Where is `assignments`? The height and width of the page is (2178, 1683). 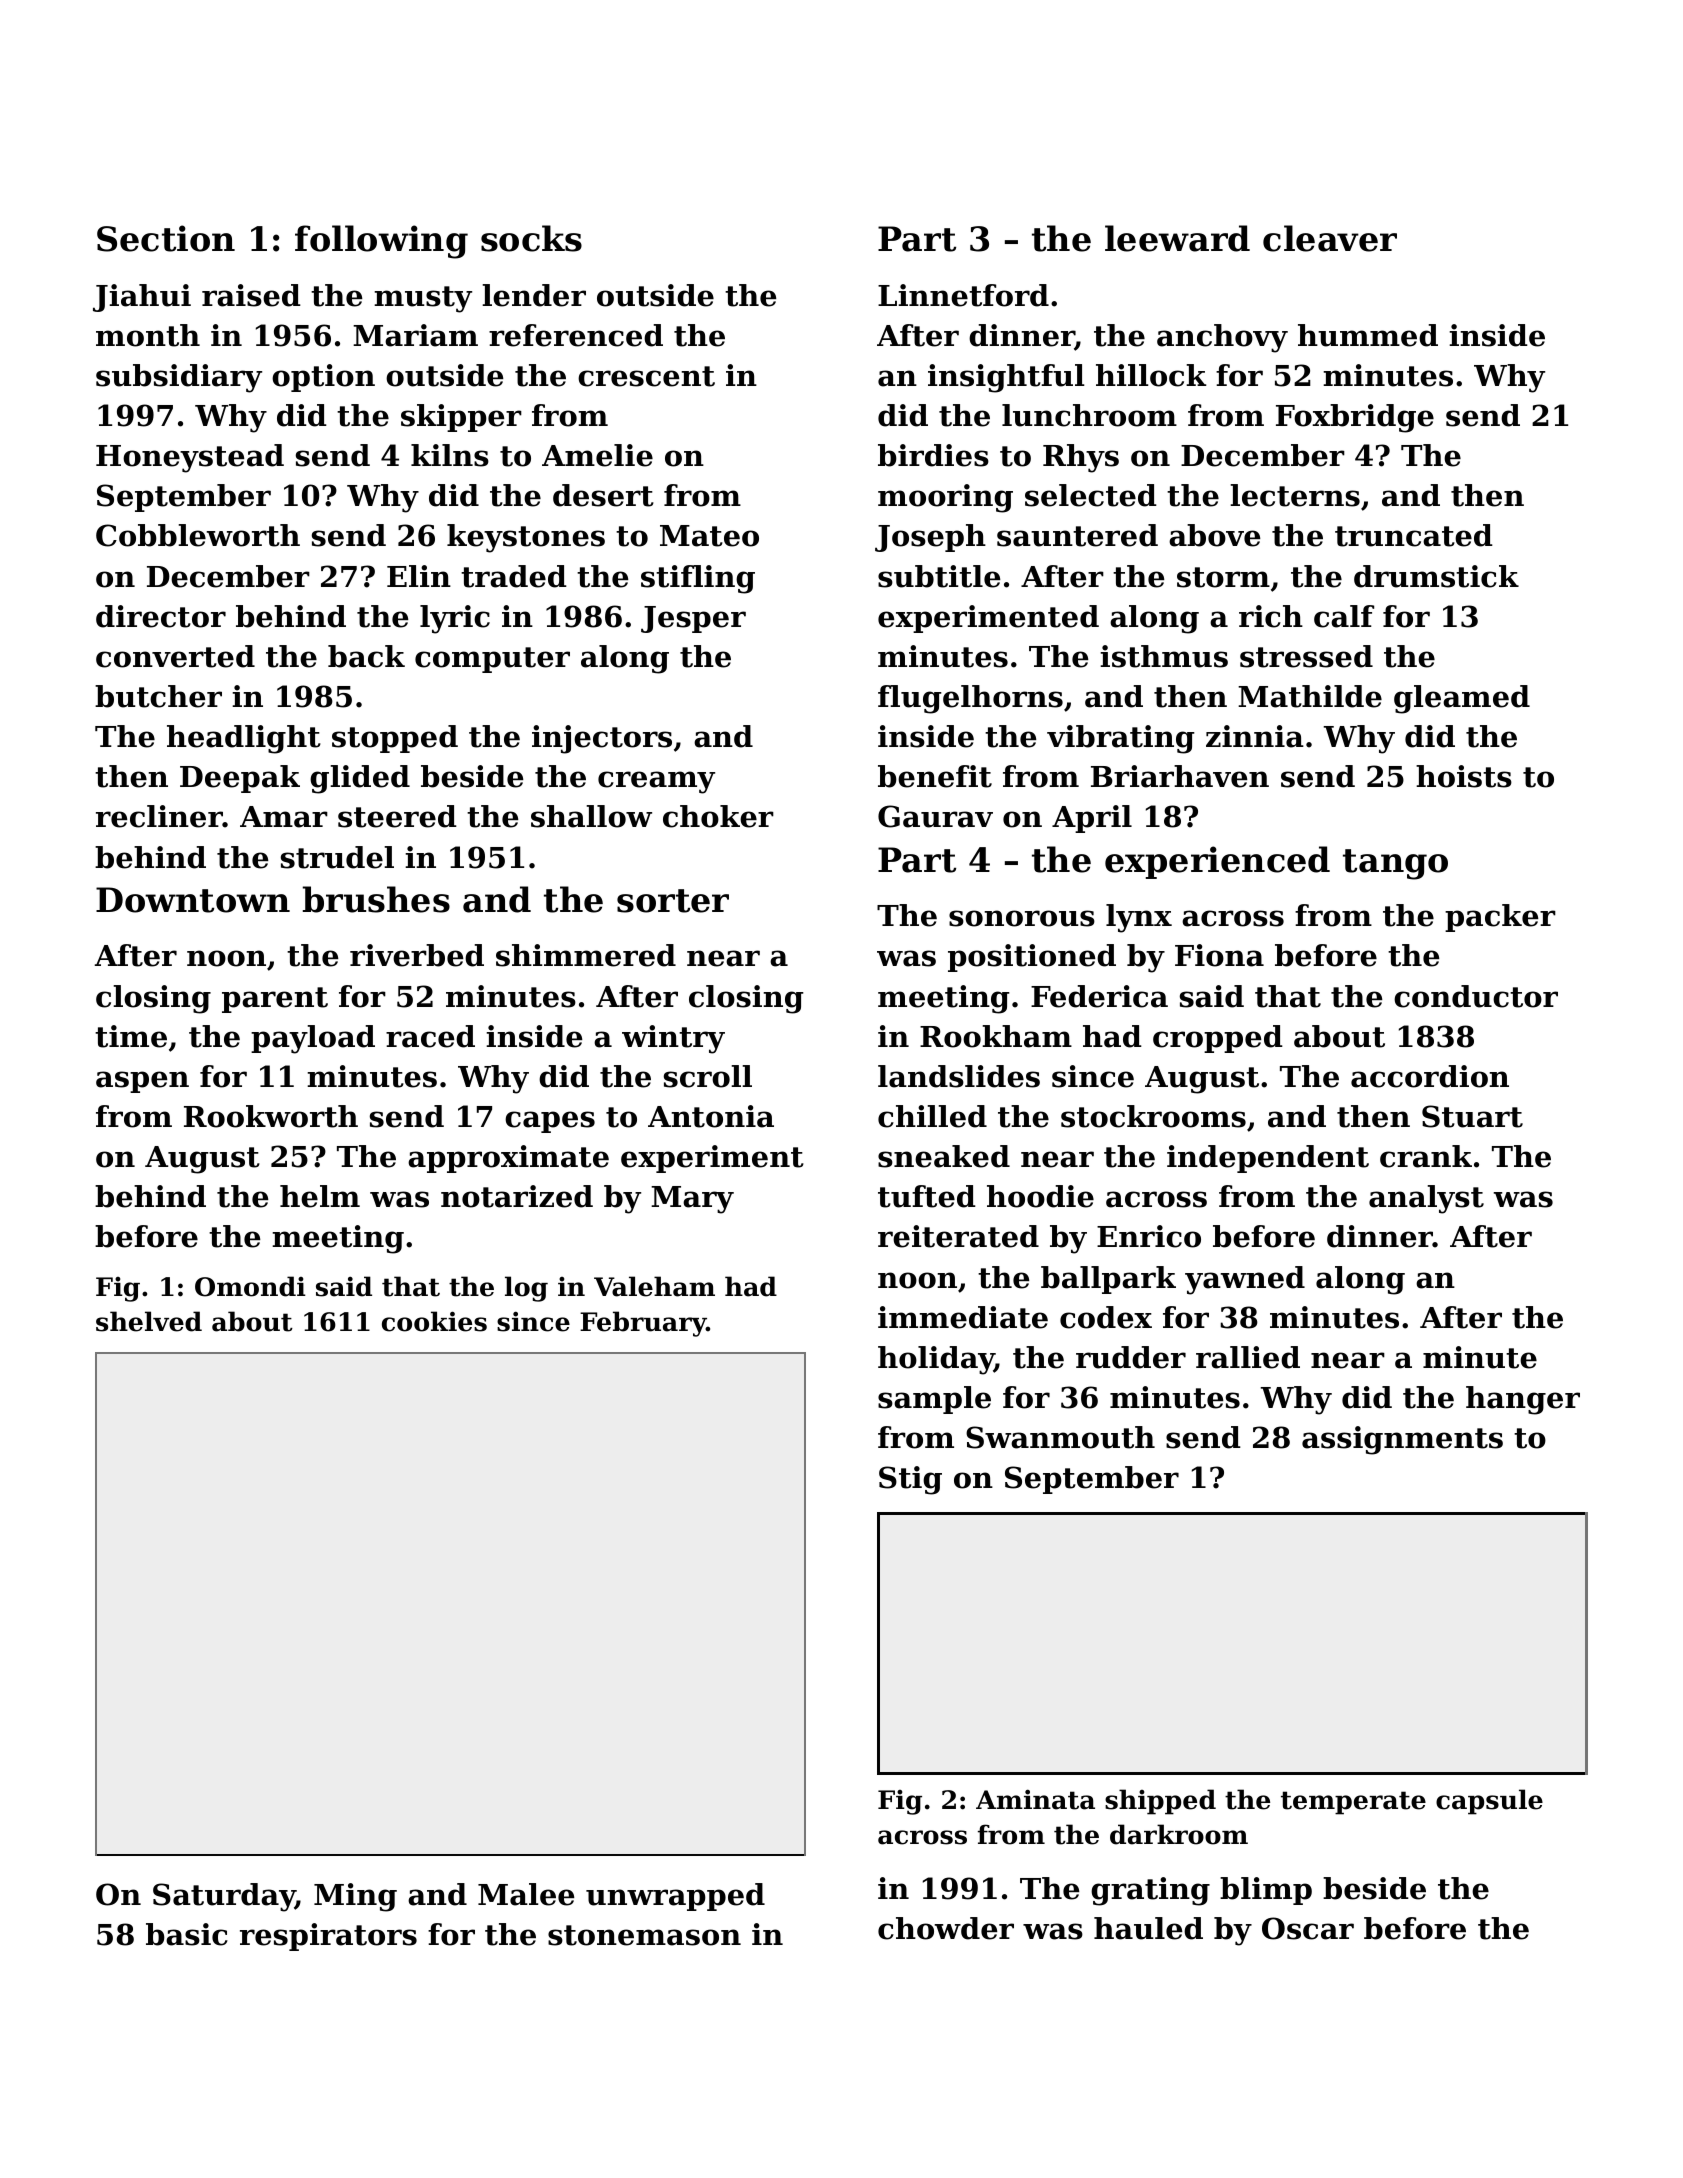 assignments is located at coordinates (1402, 1440).
